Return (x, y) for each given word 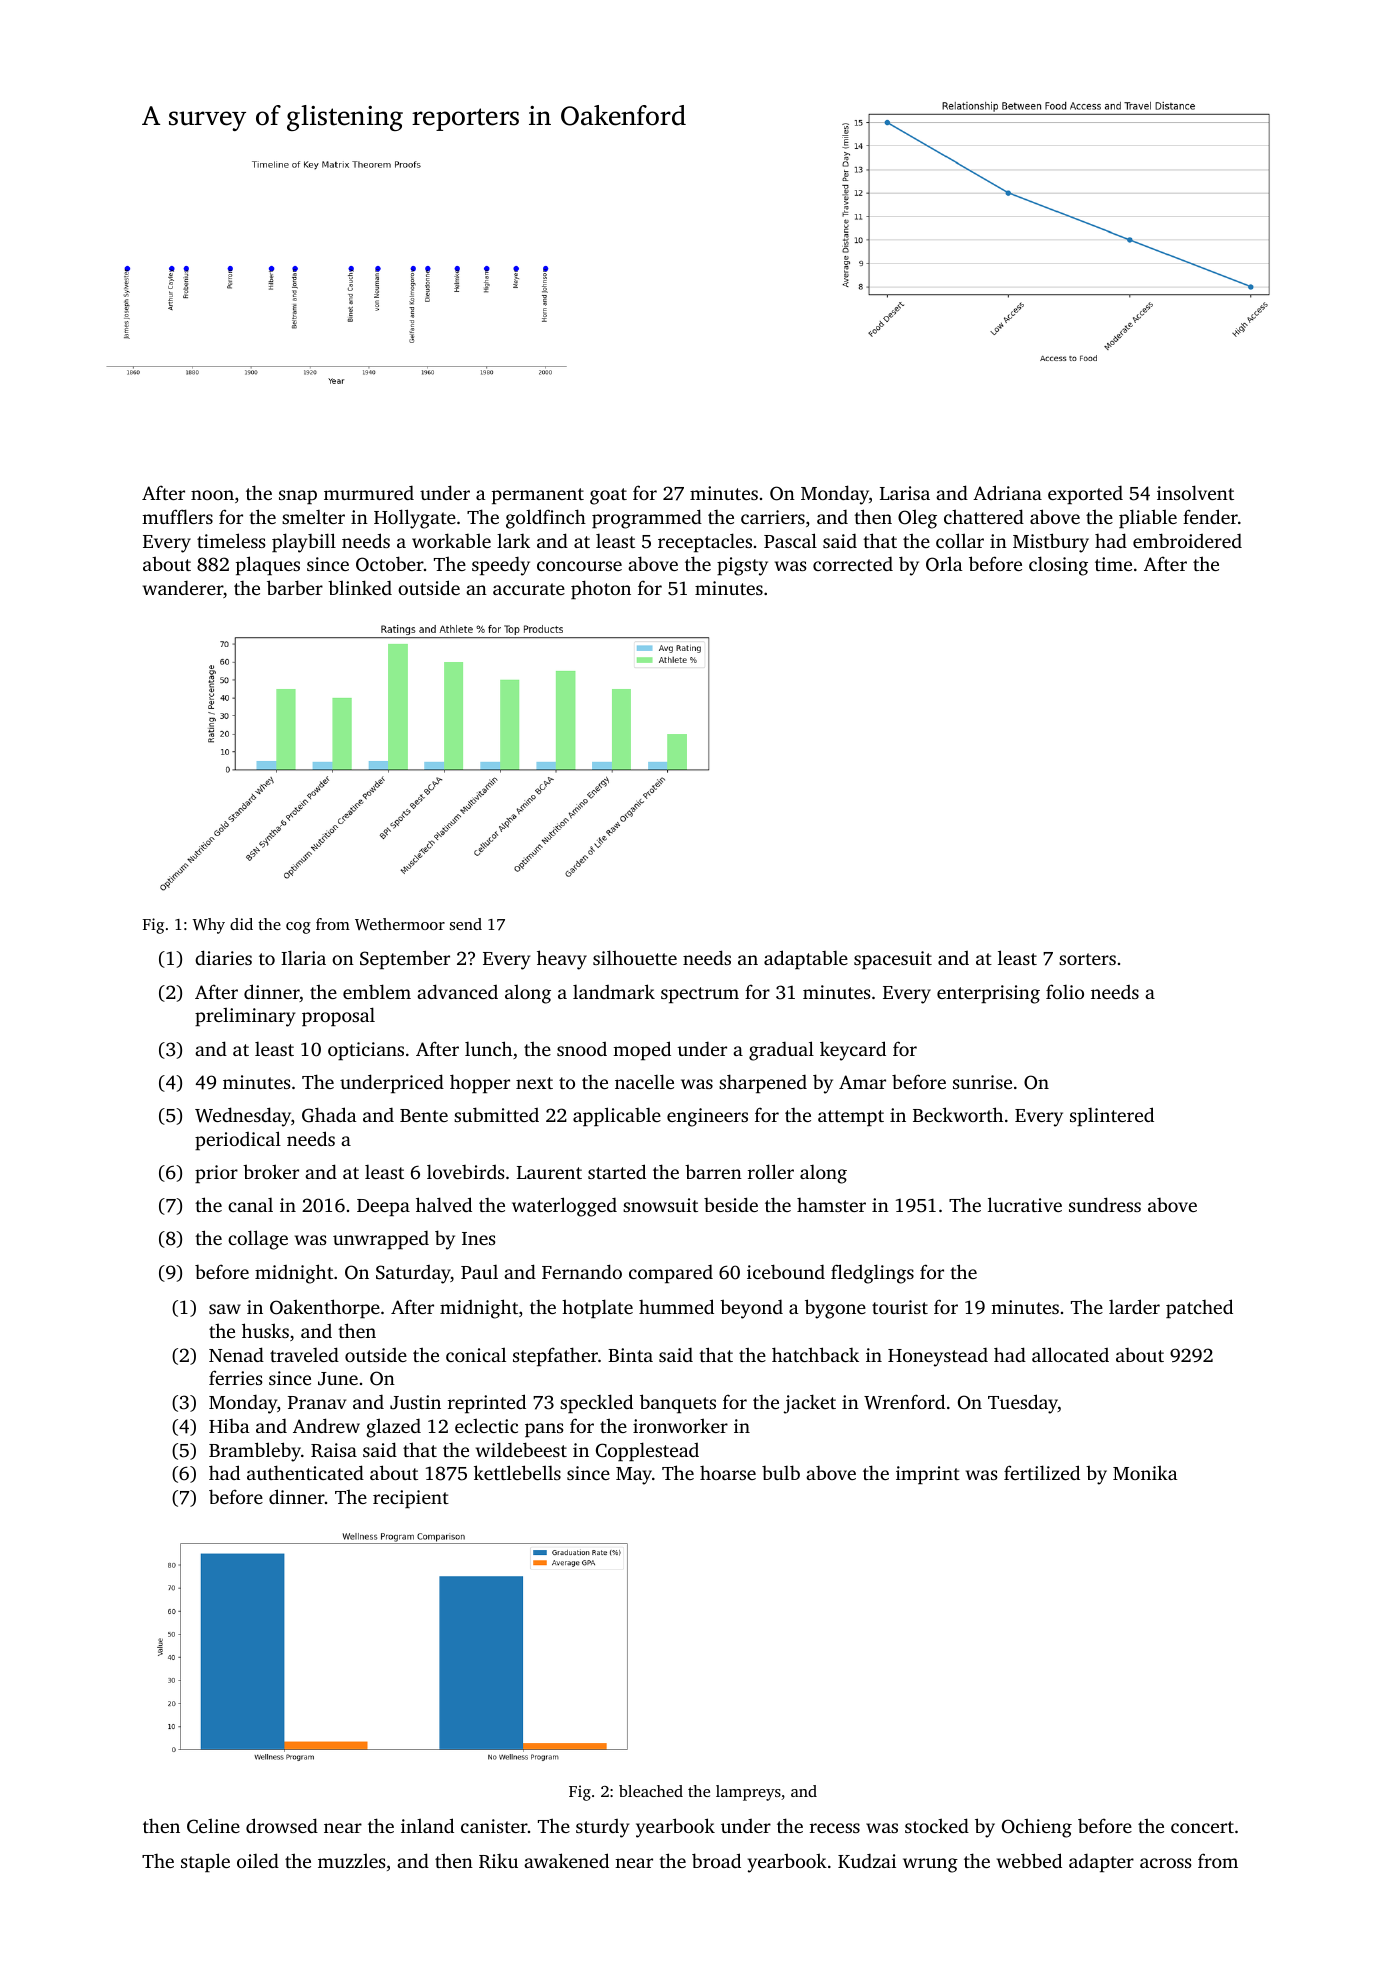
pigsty (742, 566)
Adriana (1007, 492)
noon (212, 495)
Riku (498, 1861)
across (1165, 1863)
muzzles (351, 1860)
